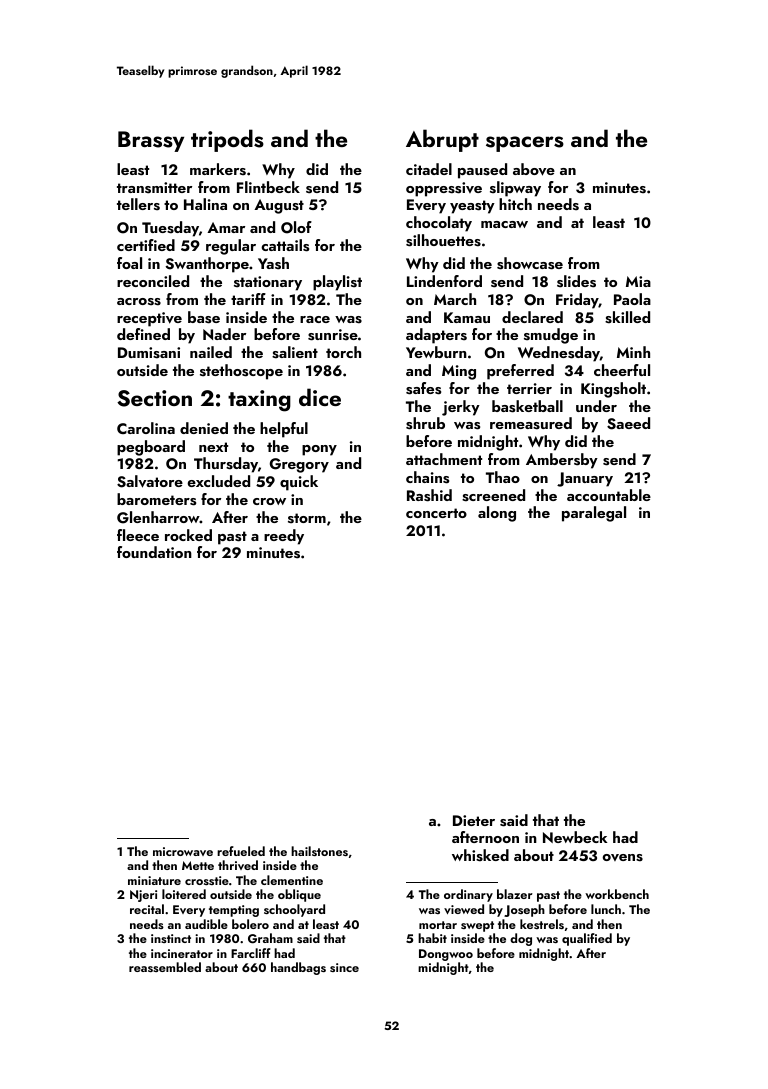  Describe the element at coordinates (423, 388) in the screenshot. I see `safes` at that location.
